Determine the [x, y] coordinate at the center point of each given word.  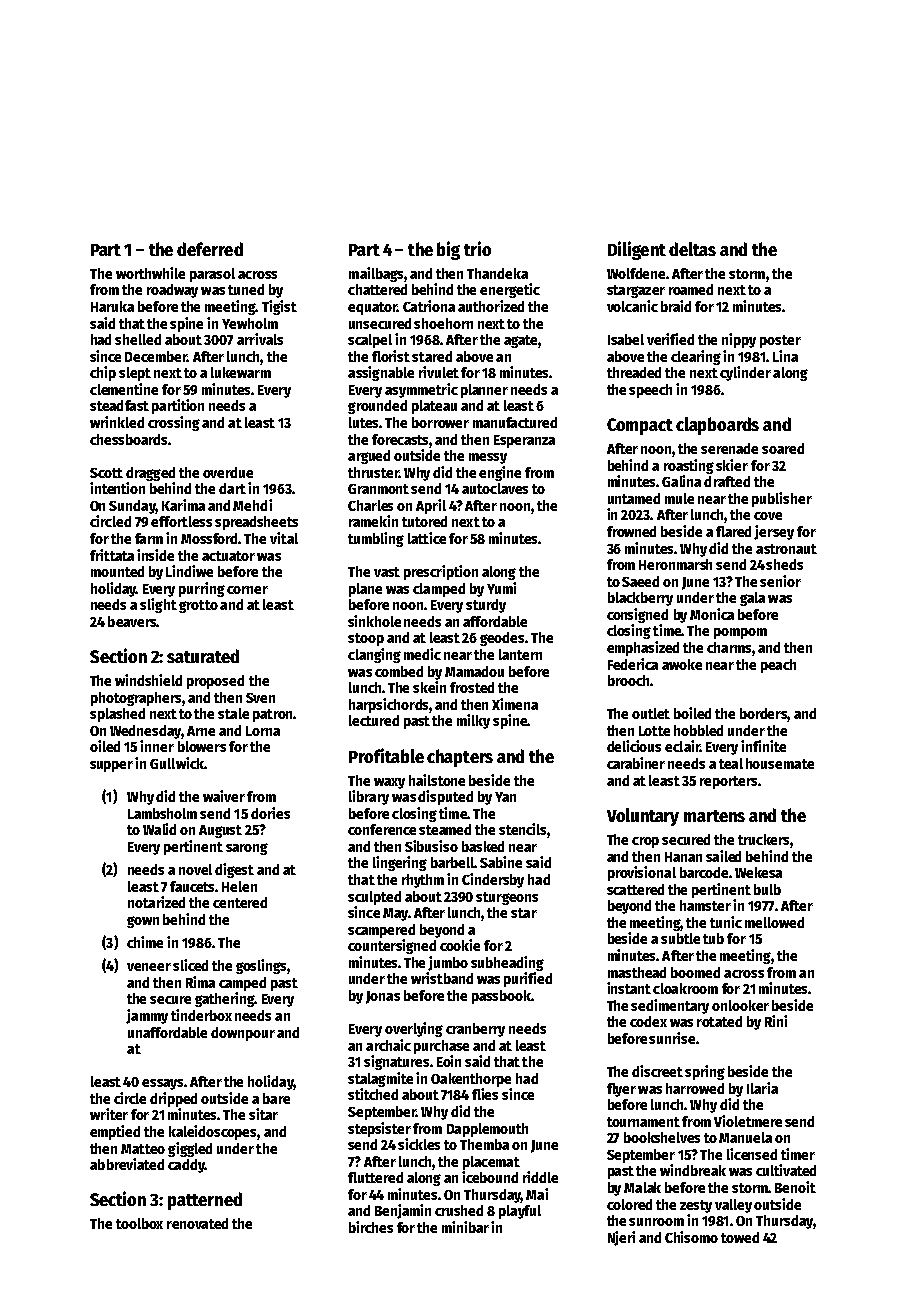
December [156, 356]
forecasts [400, 439]
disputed [445, 797]
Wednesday [145, 732]
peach [778, 666]
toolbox [139, 1223]
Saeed [640, 581]
